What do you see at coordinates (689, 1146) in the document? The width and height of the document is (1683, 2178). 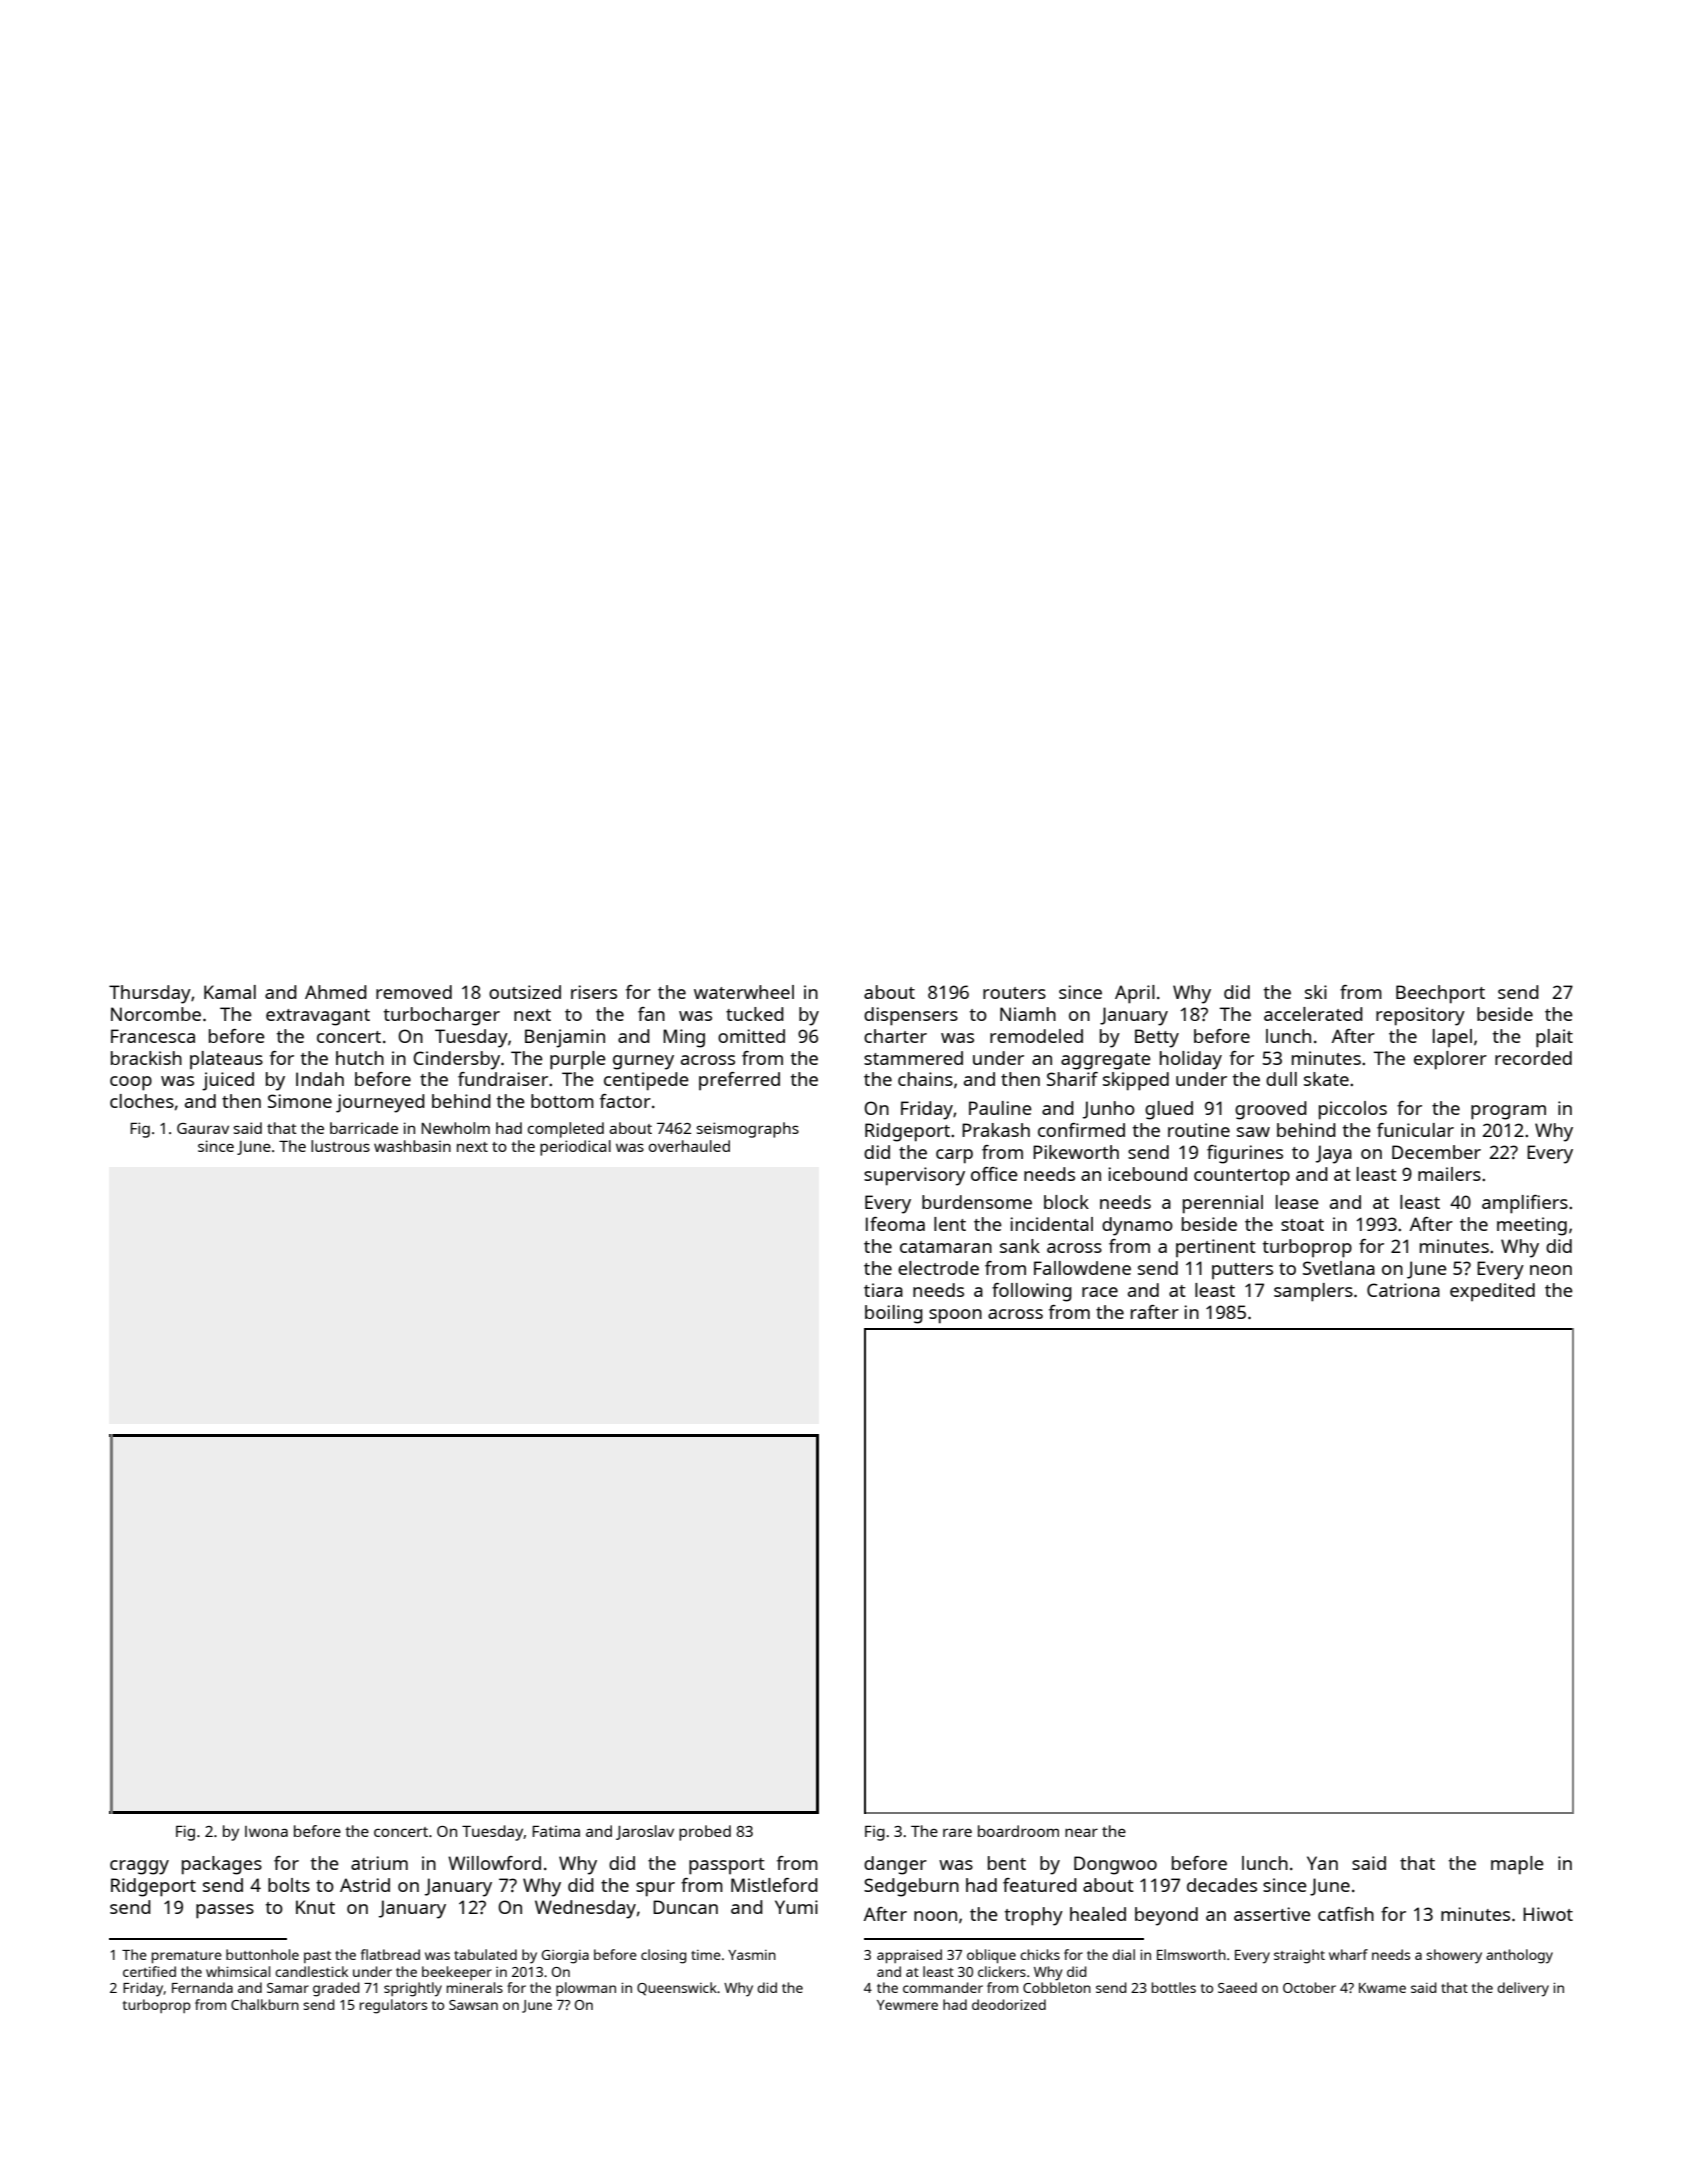 I see `overhauled` at bounding box center [689, 1146].
